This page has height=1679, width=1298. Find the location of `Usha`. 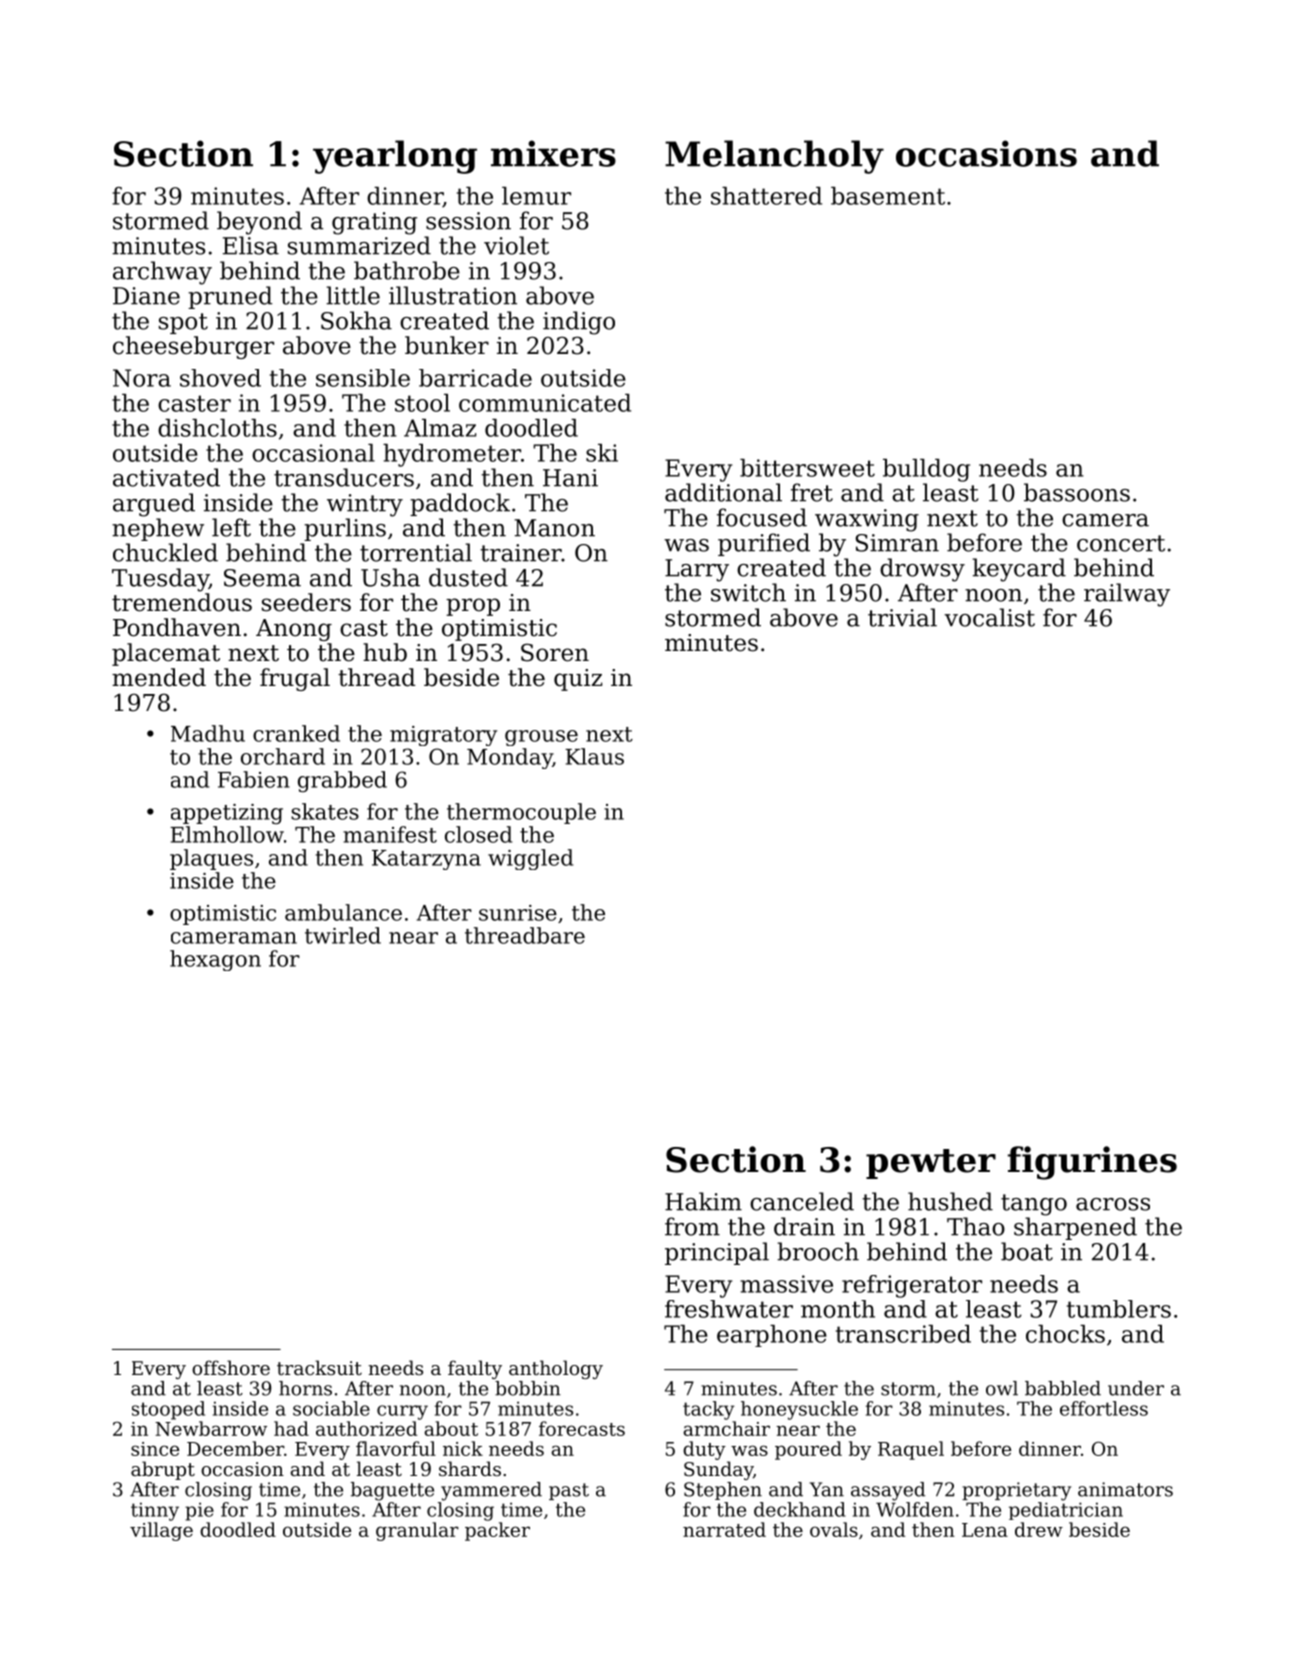

Usha is located at coordinates (390, 577).
